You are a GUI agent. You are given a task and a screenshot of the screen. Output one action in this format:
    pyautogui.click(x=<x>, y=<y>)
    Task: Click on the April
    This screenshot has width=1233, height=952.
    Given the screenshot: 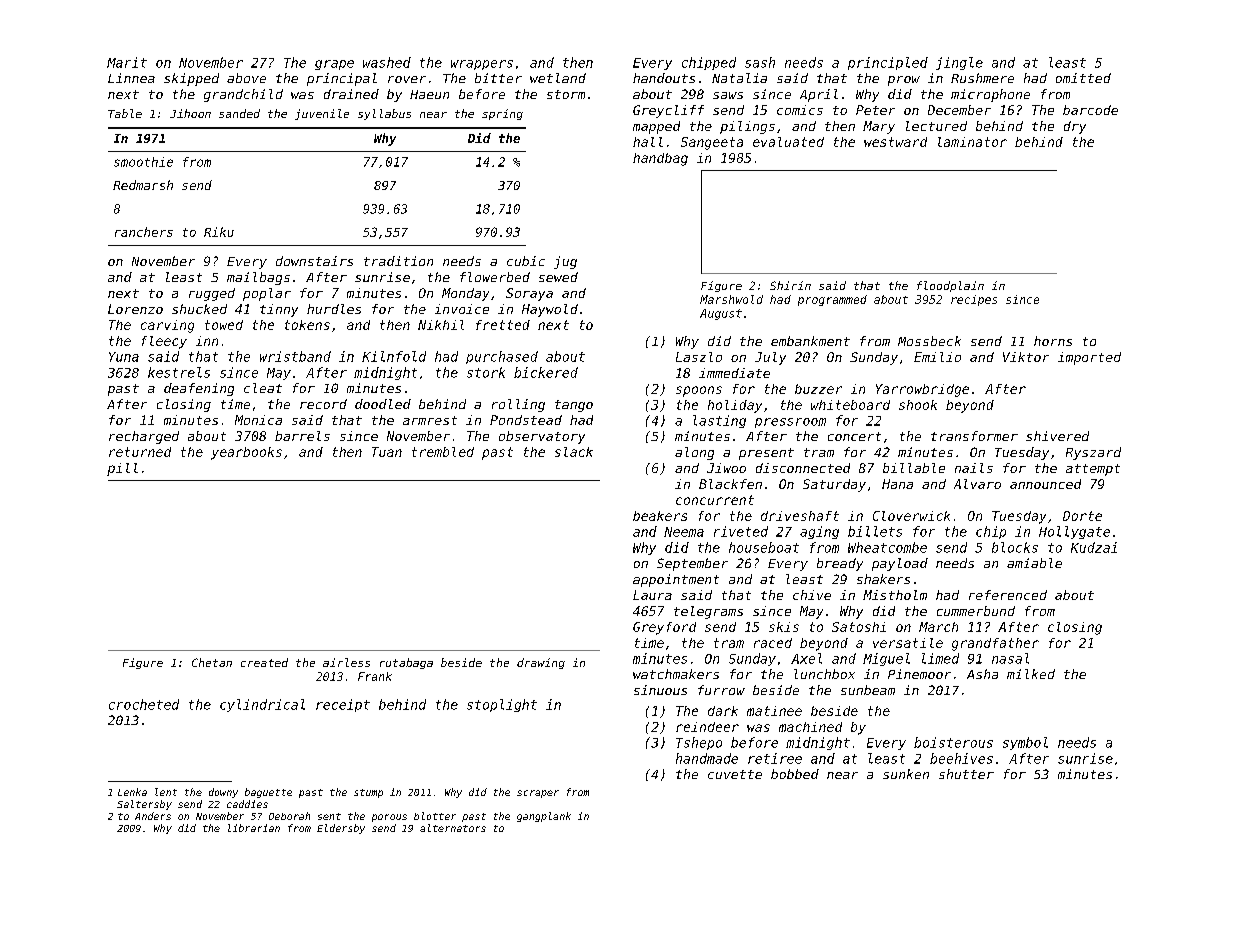 What is the action you would take?
    pyautogui.click(x=819, y=95)
